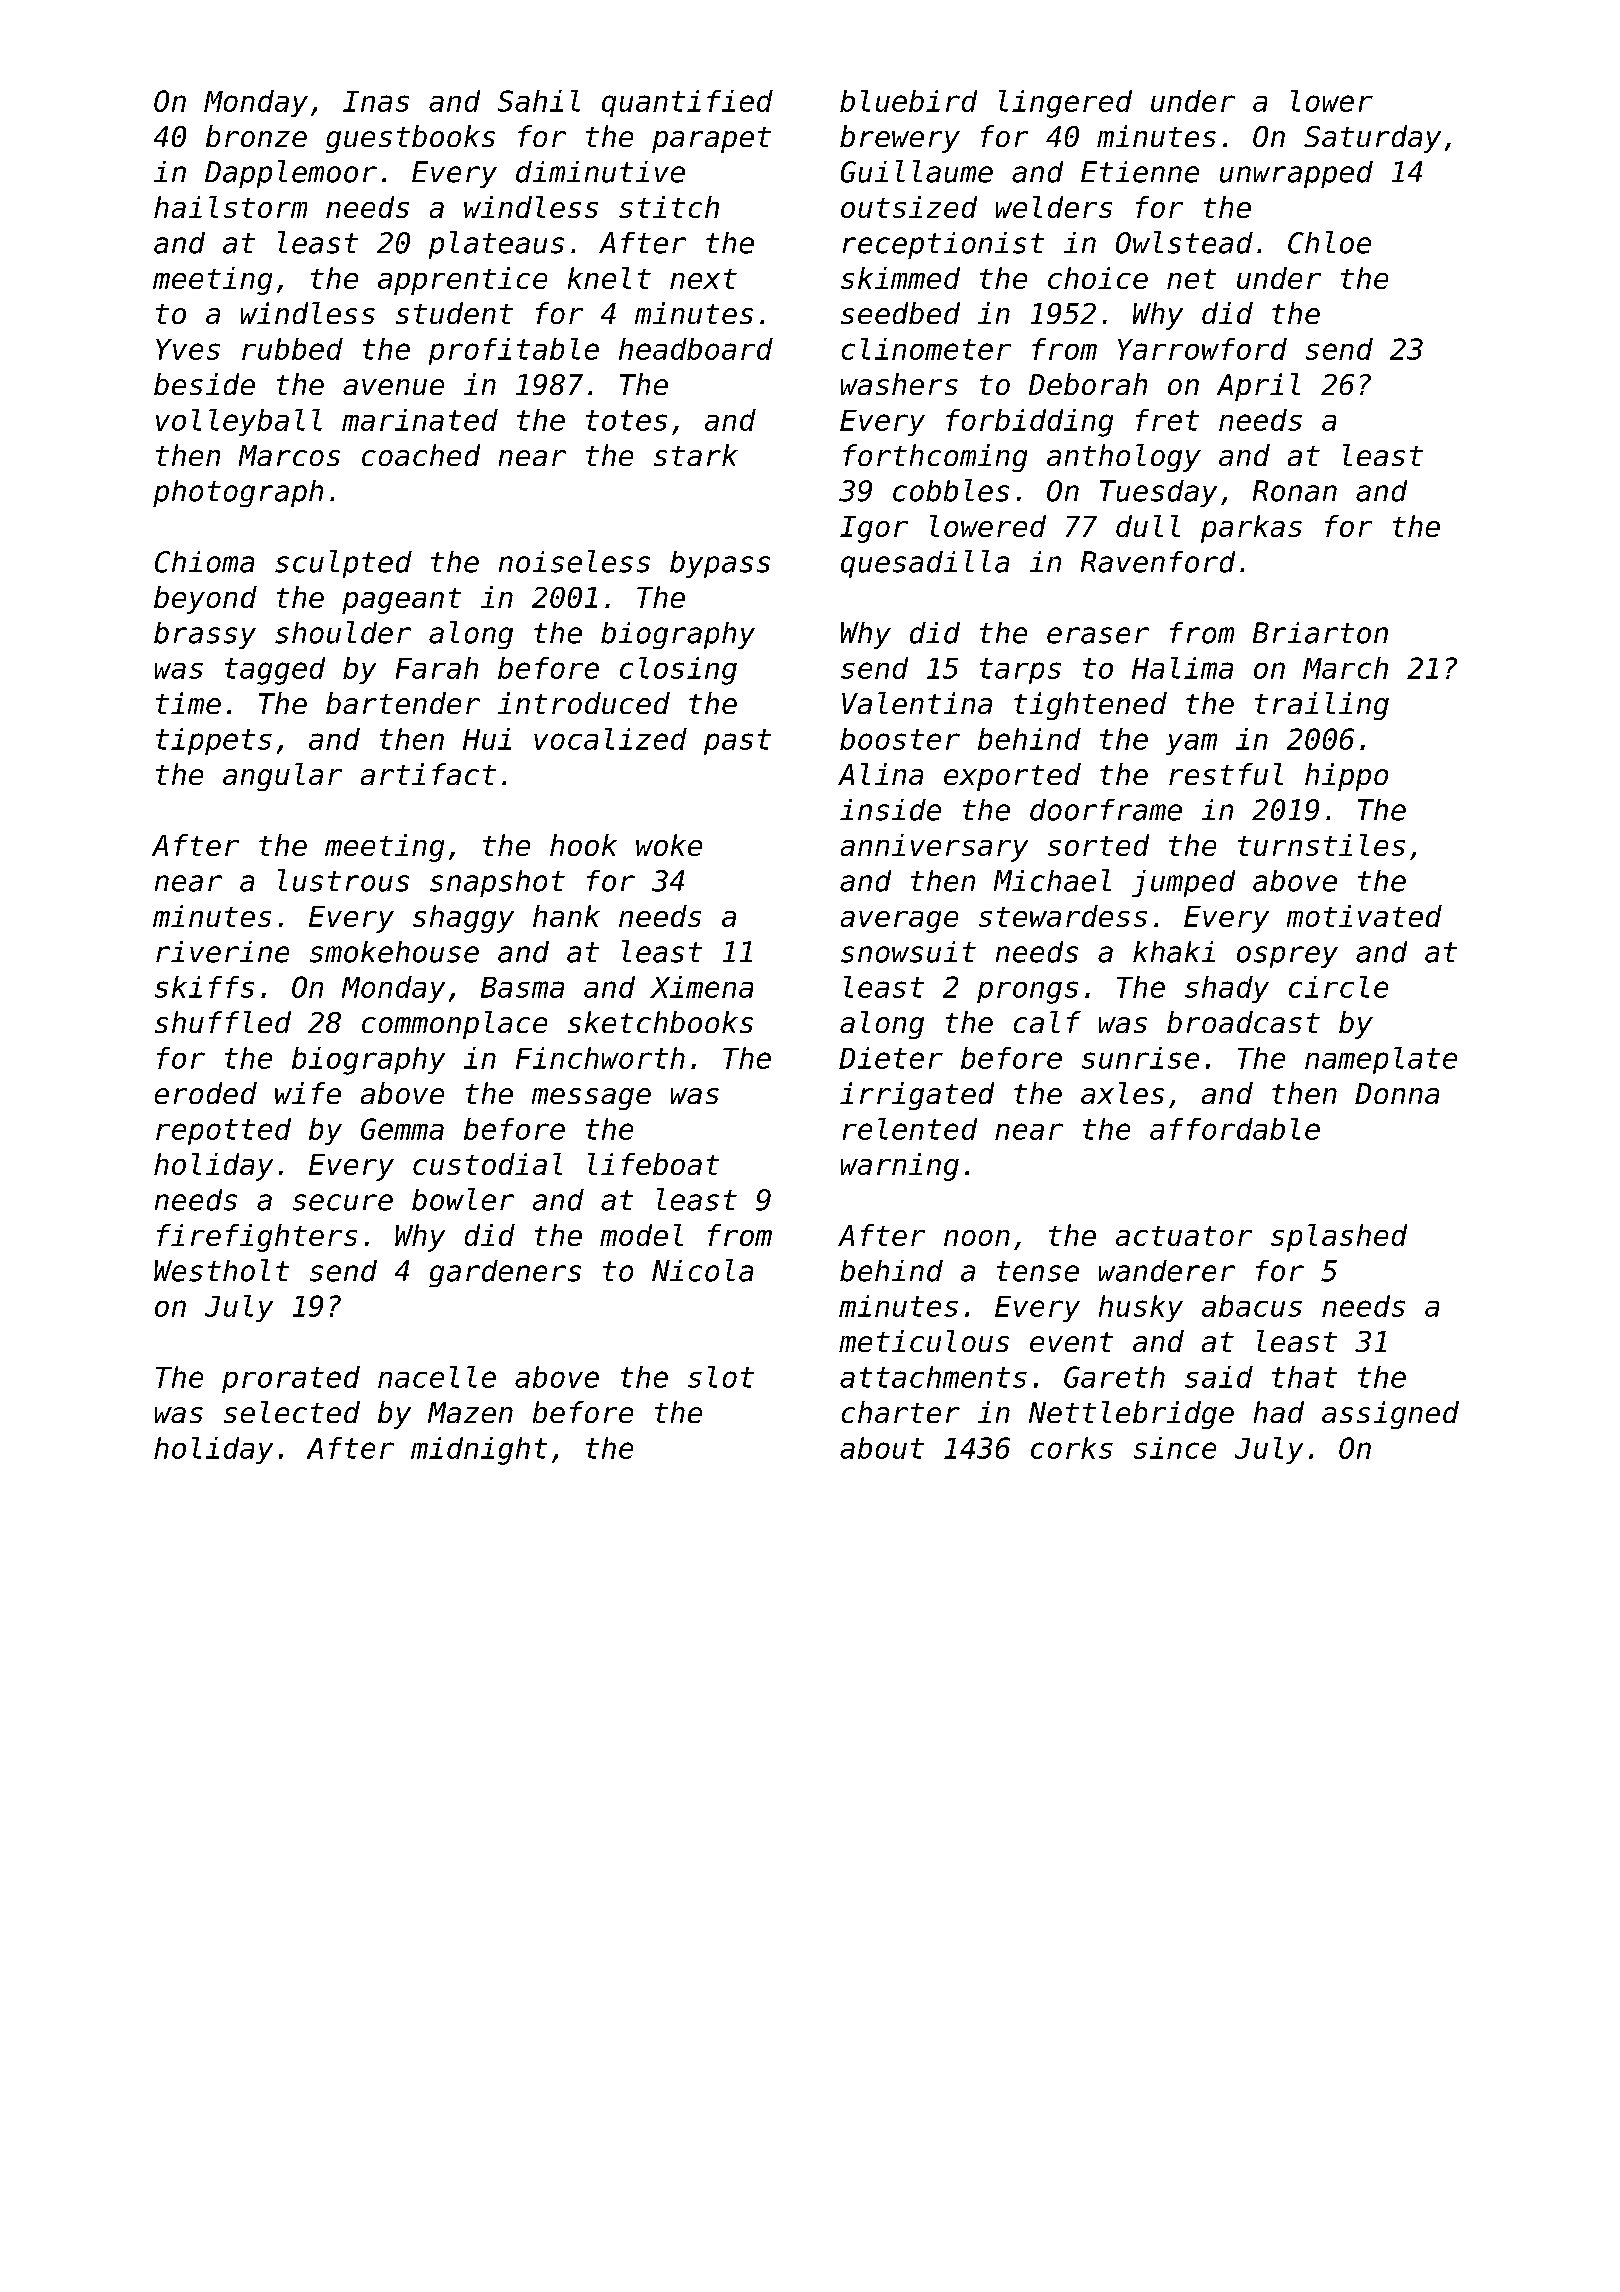 The image size is (1620, 2292). I want to click on Ronan, so click(1295, 491).
